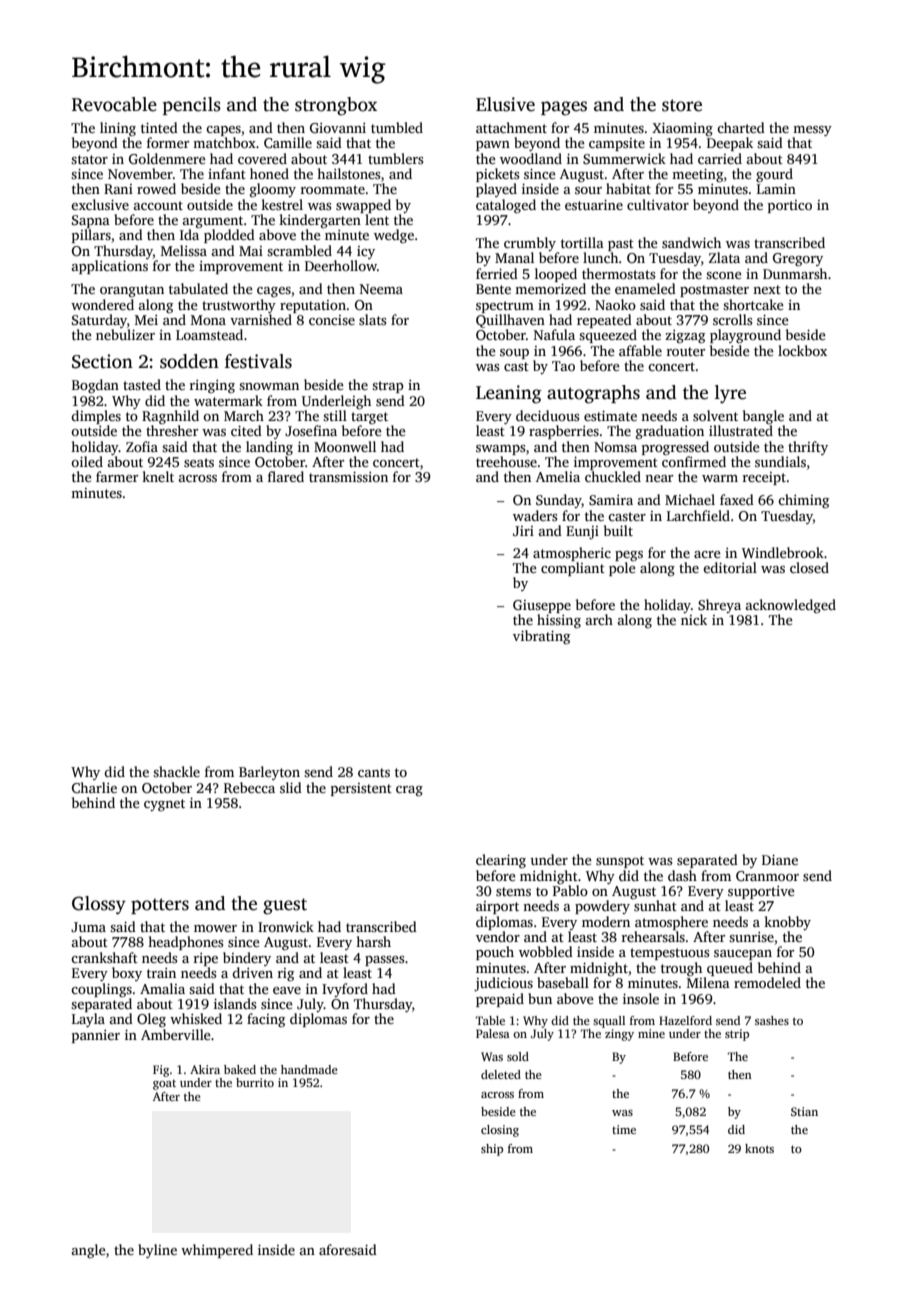 The width and height of the screenshot is (908, 1316). I want to click on goat, so click(164, 1085).
